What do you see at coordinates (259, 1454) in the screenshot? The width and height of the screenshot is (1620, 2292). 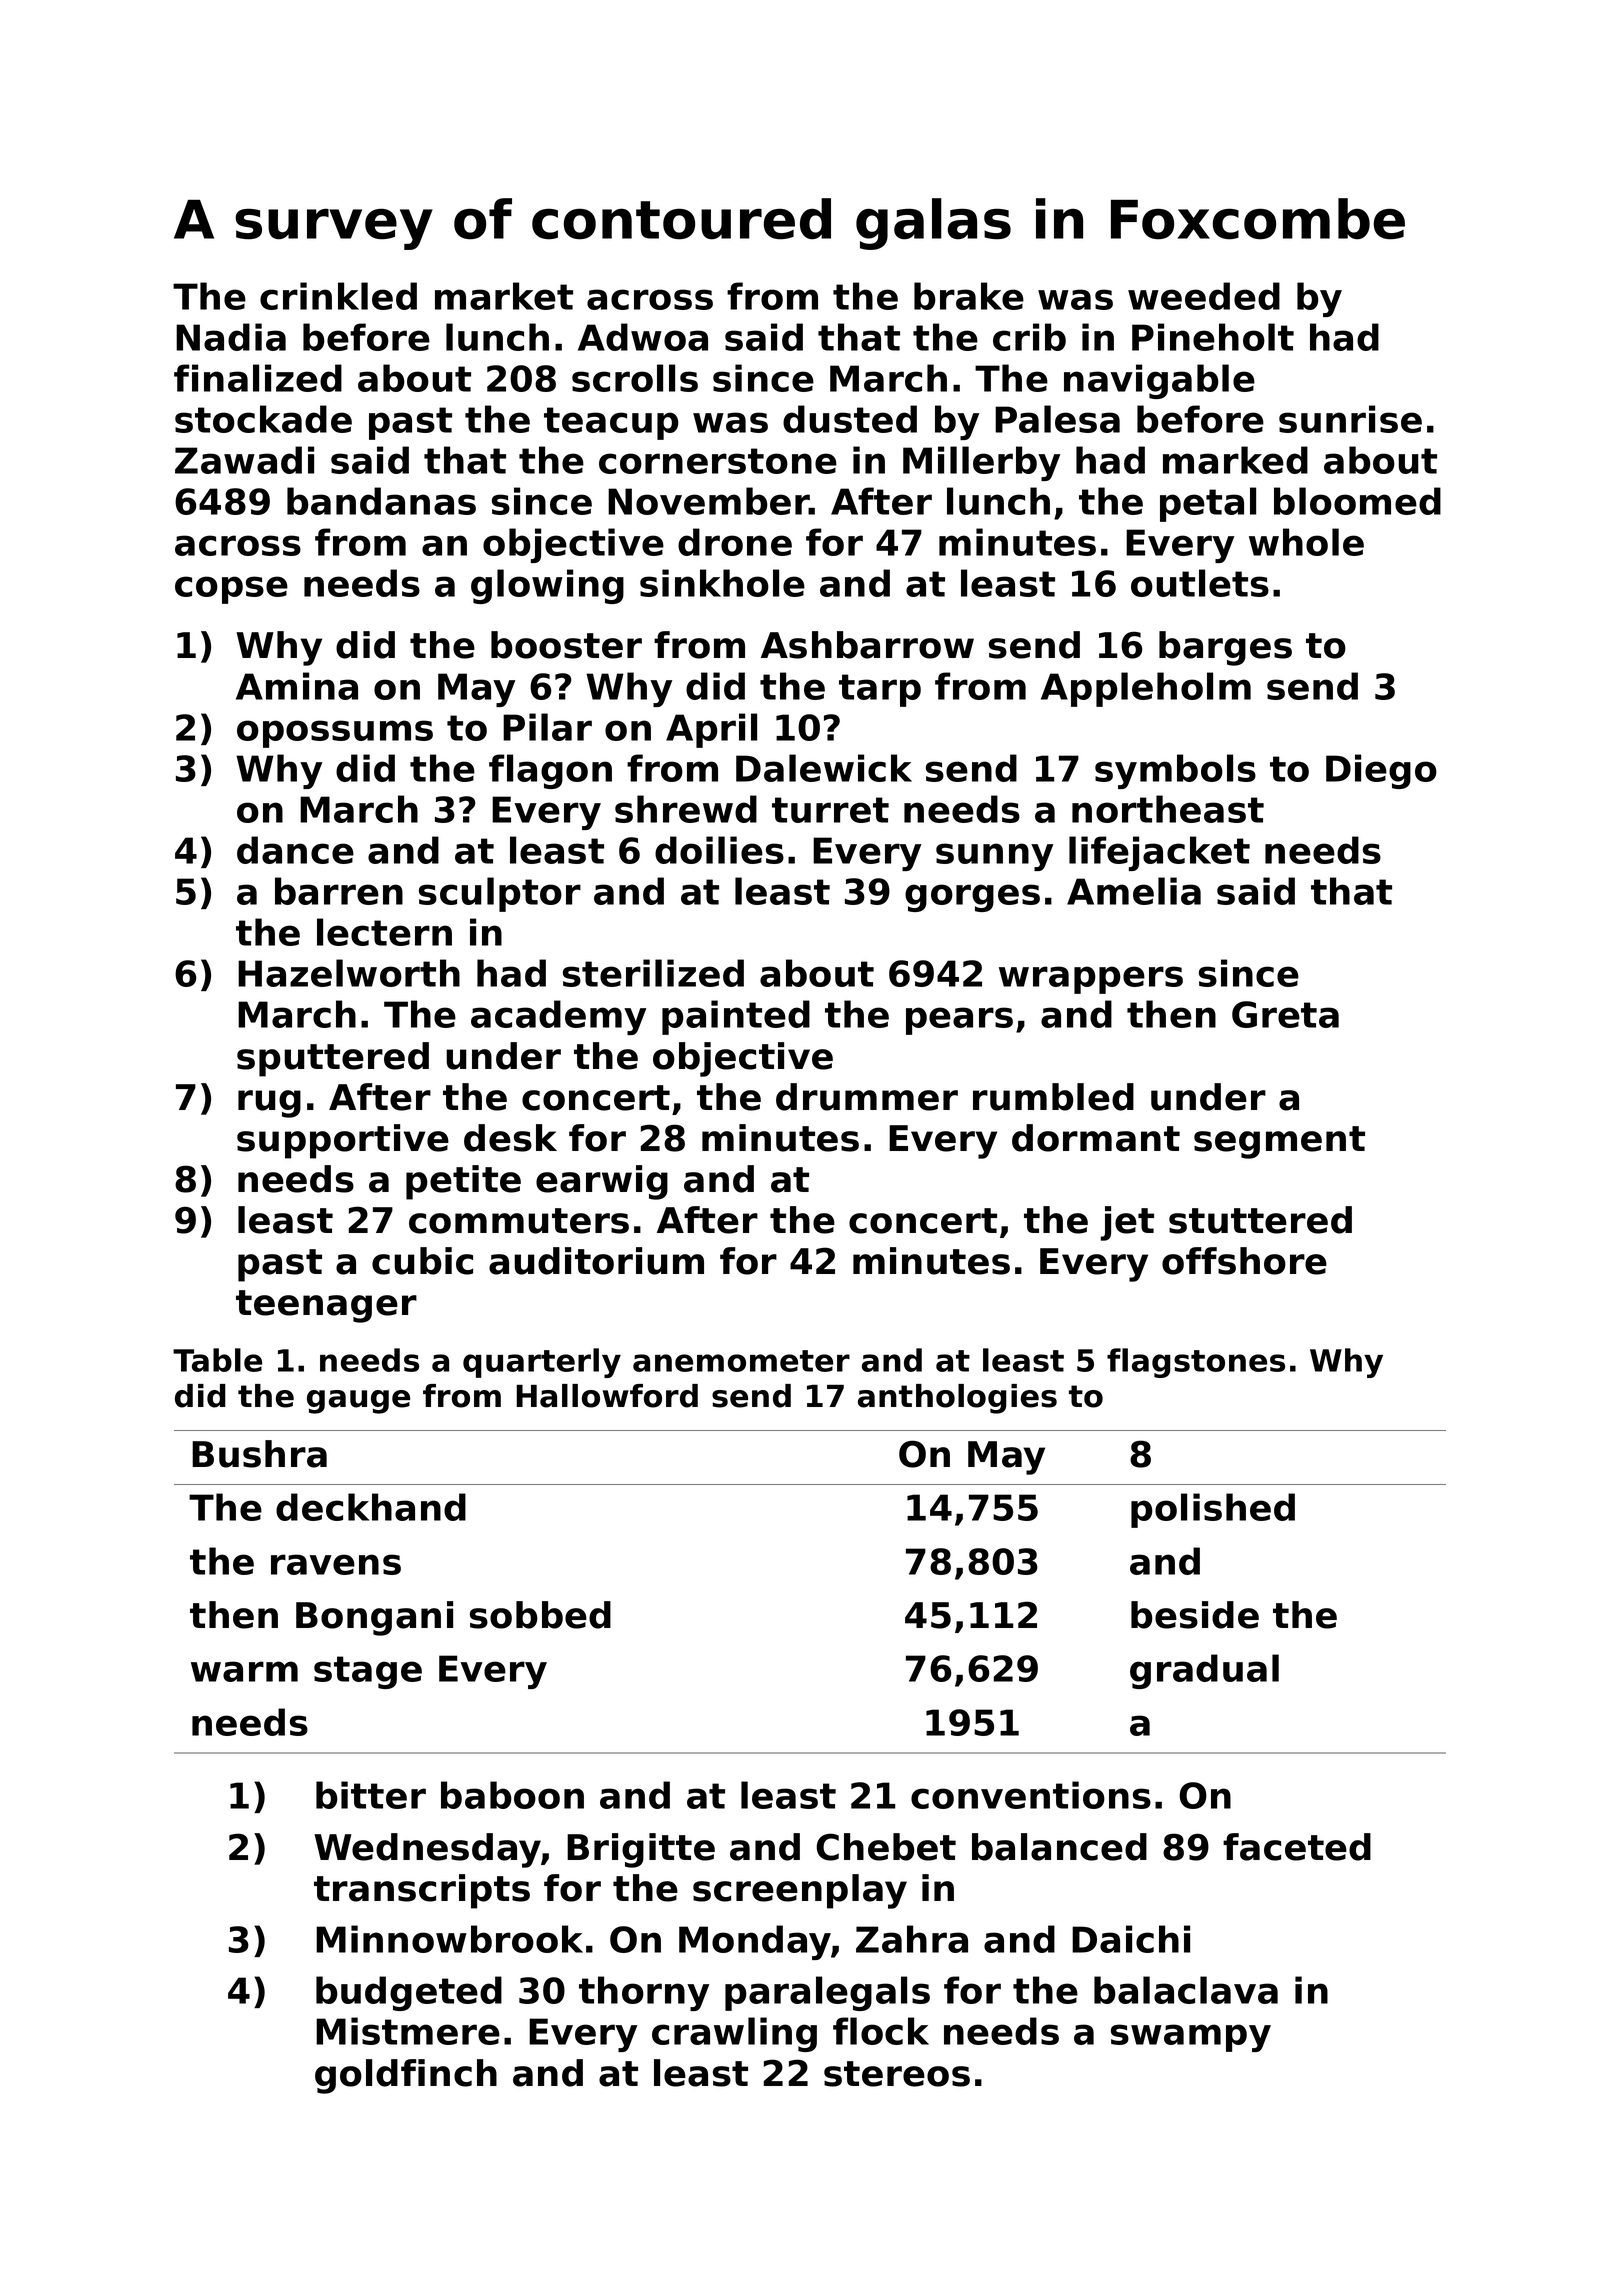 I see `Bushra` at bounding box center [259, 1454].
